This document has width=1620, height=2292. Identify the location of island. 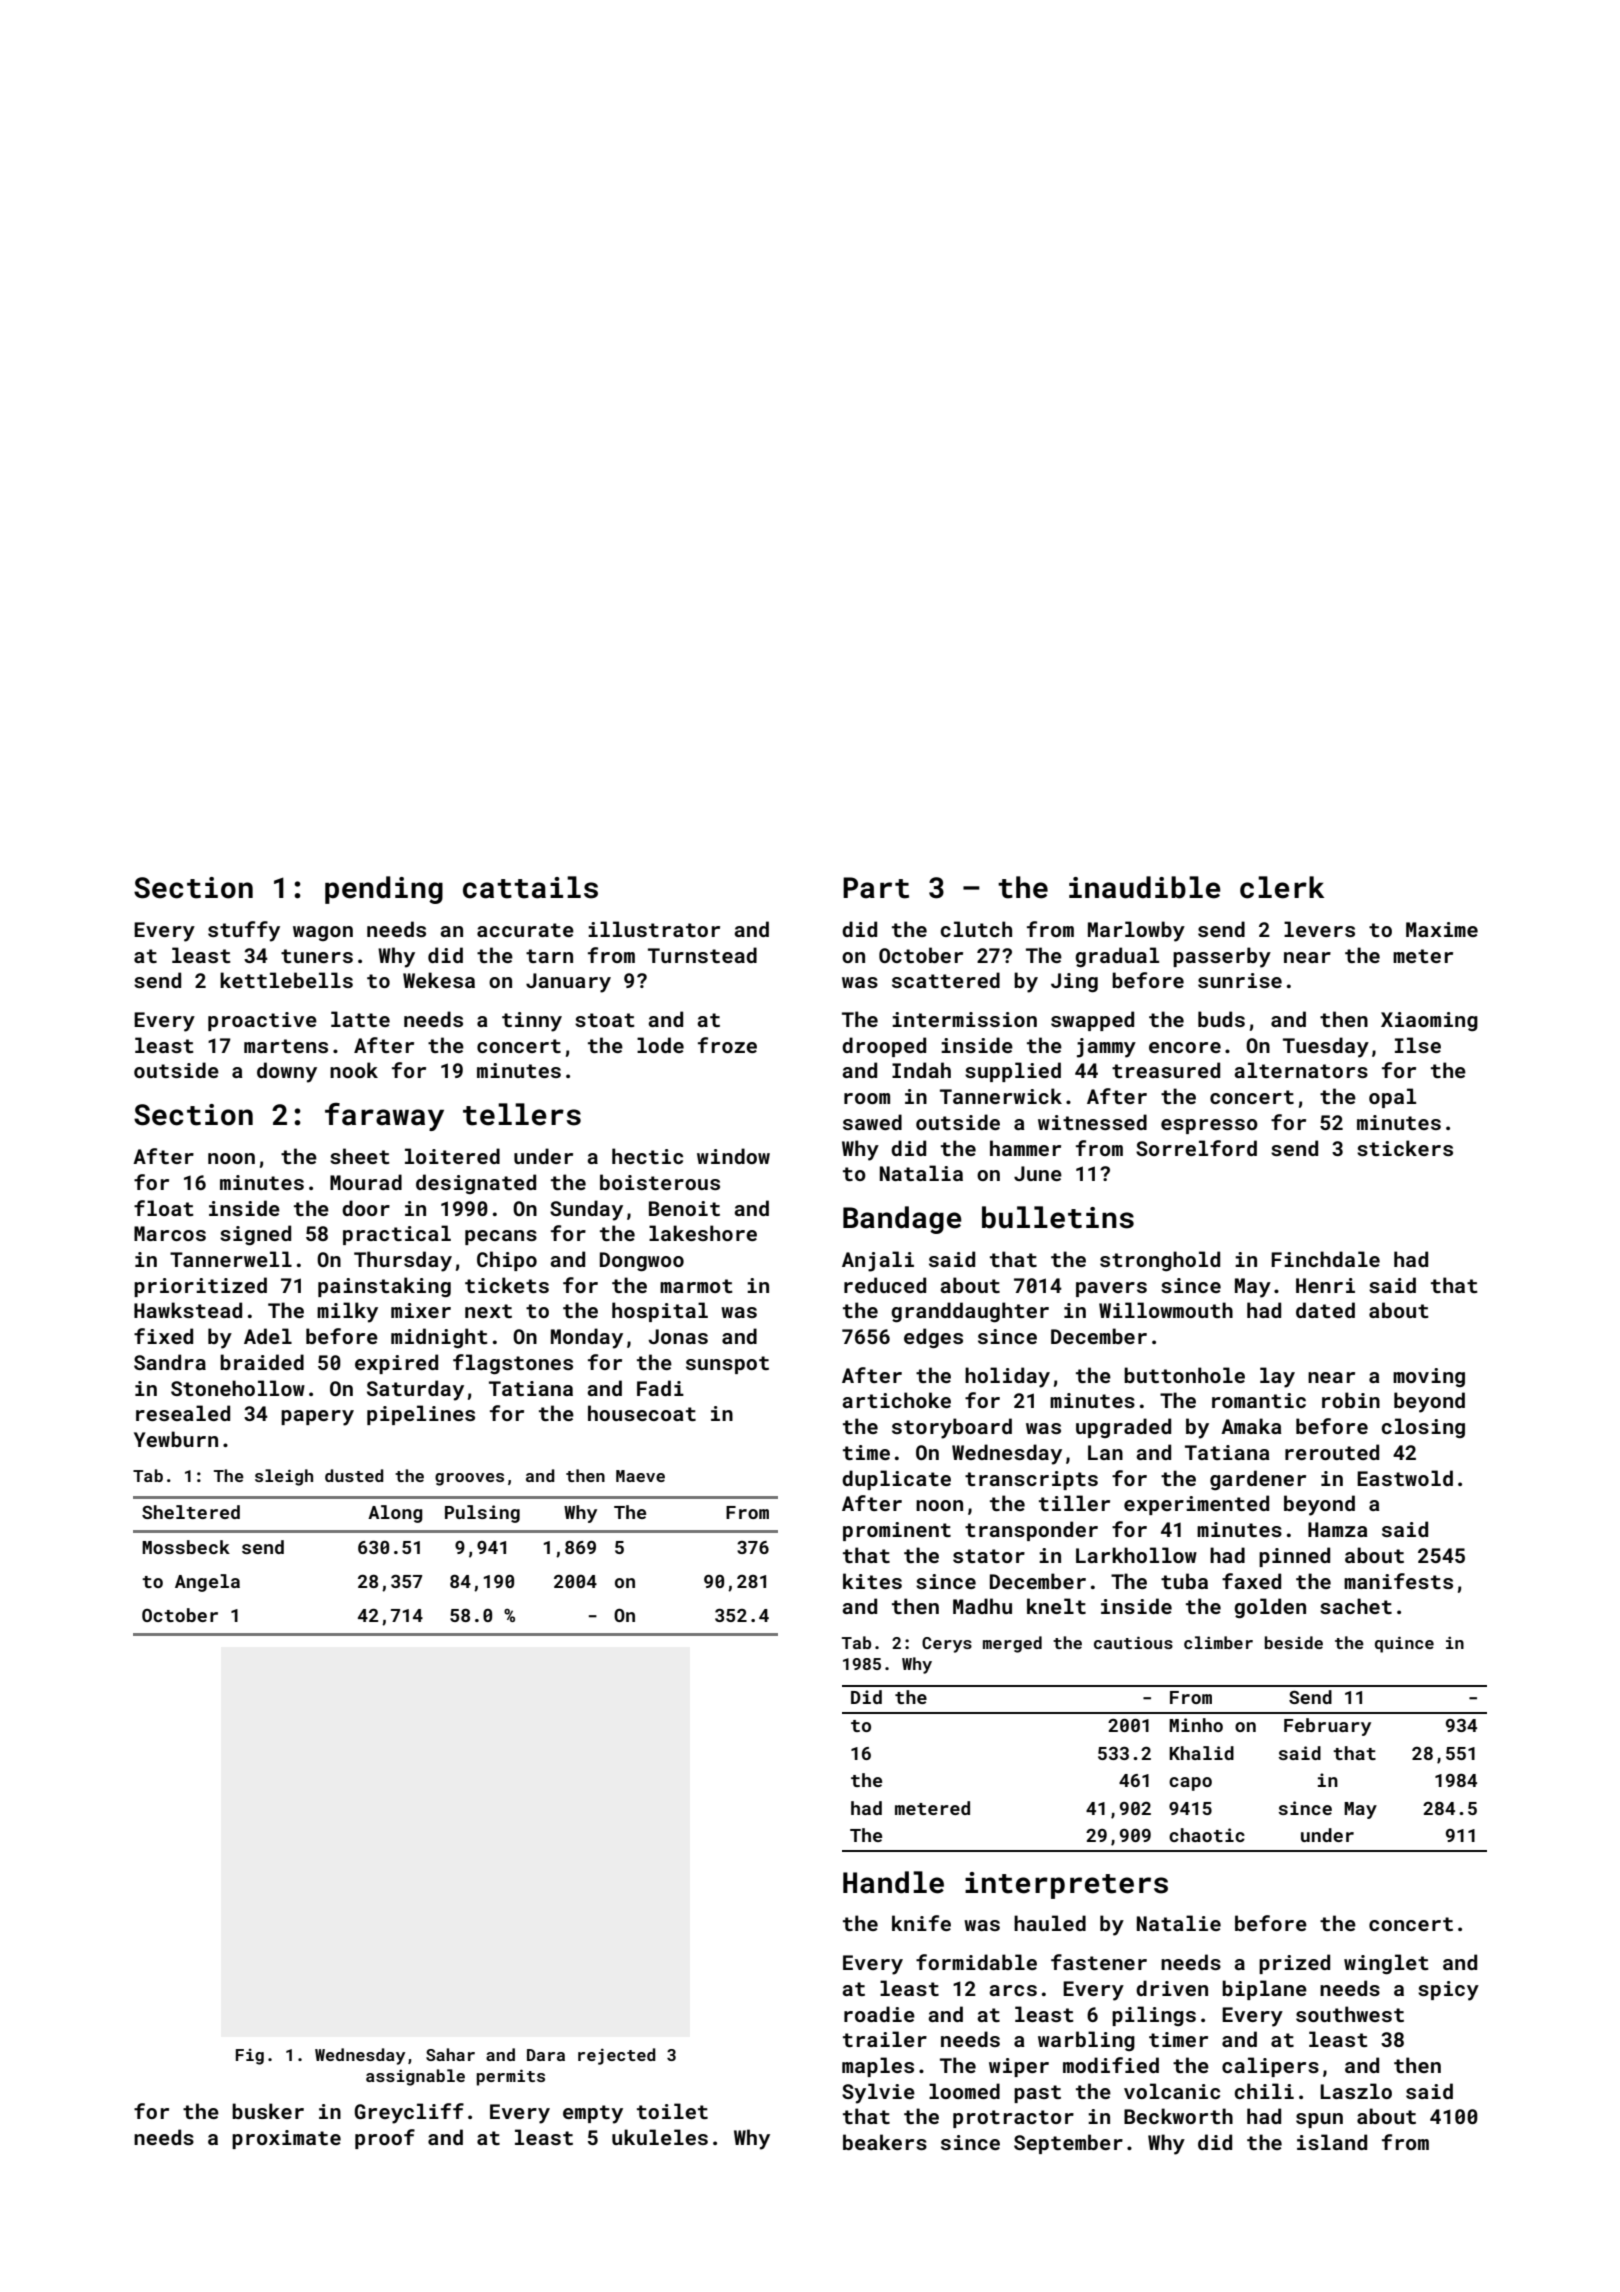
(1332, 2142).
